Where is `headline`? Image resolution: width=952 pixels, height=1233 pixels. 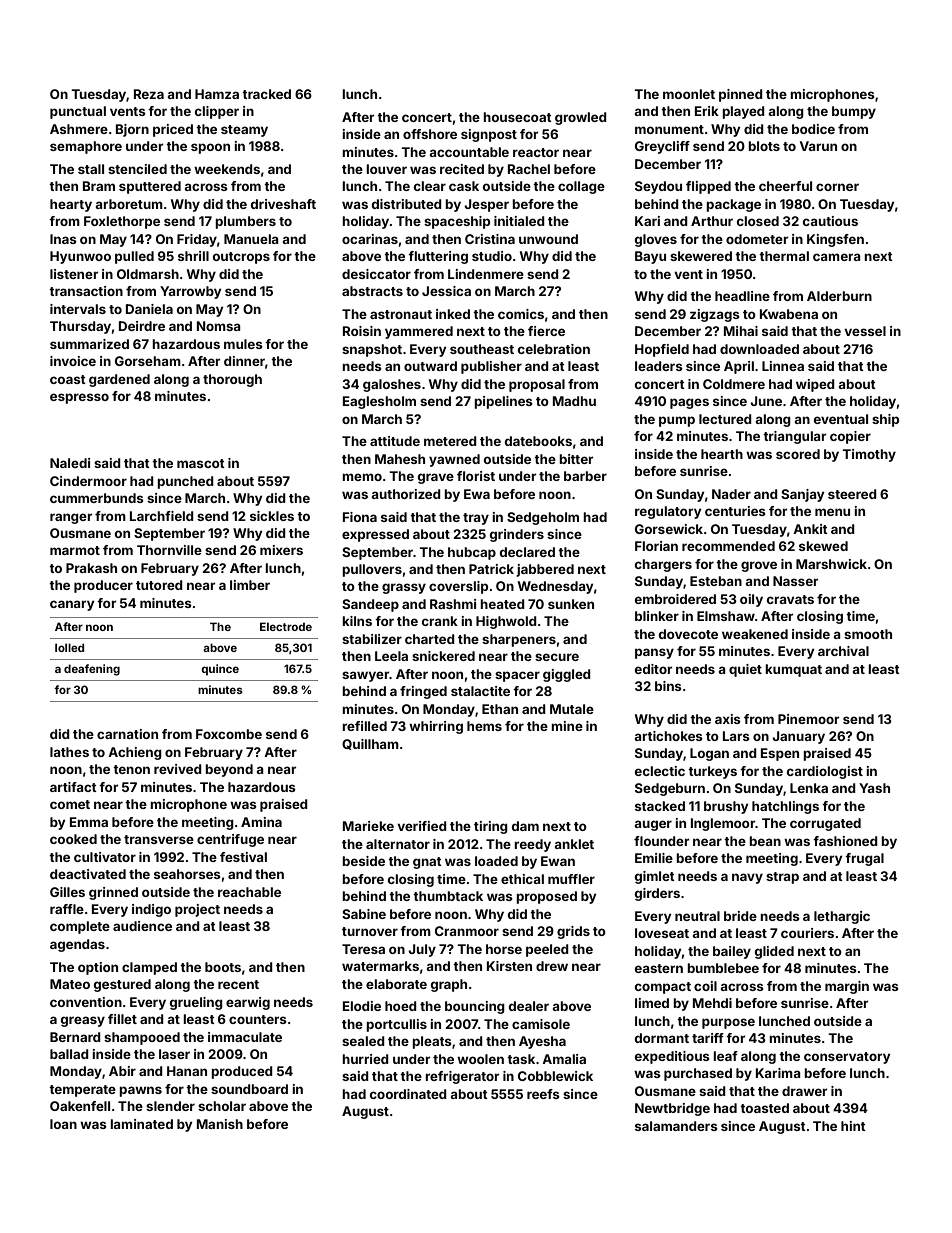 headline is located at coordinates (742, 296).
